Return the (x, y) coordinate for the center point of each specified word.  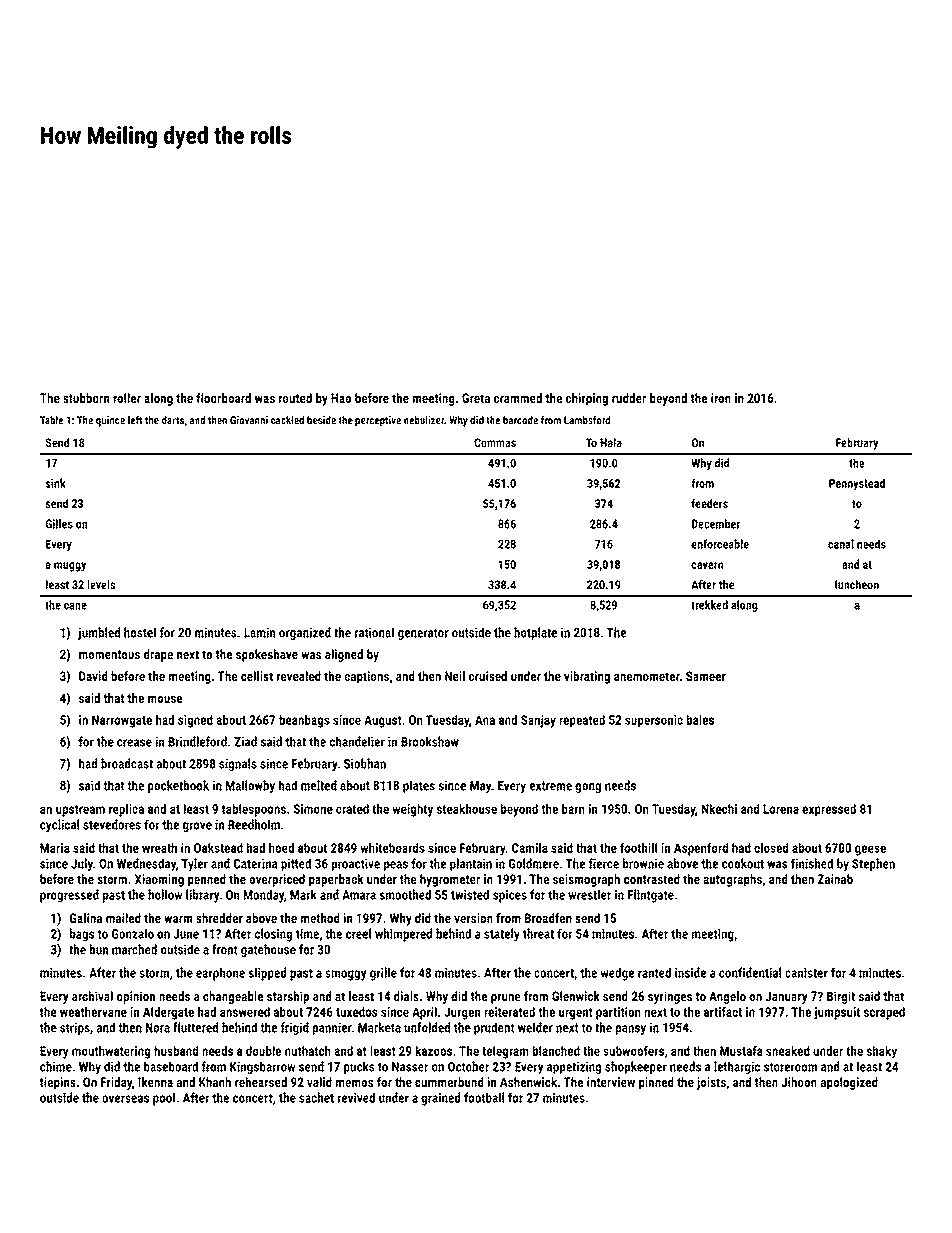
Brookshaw (430, 741)
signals (238, 764)
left (135, 420)
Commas (495, 442)
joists (711, 1083)
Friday (116, 1083)
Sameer (706, 676)
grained (440, 1099)
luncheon (857, 584)
